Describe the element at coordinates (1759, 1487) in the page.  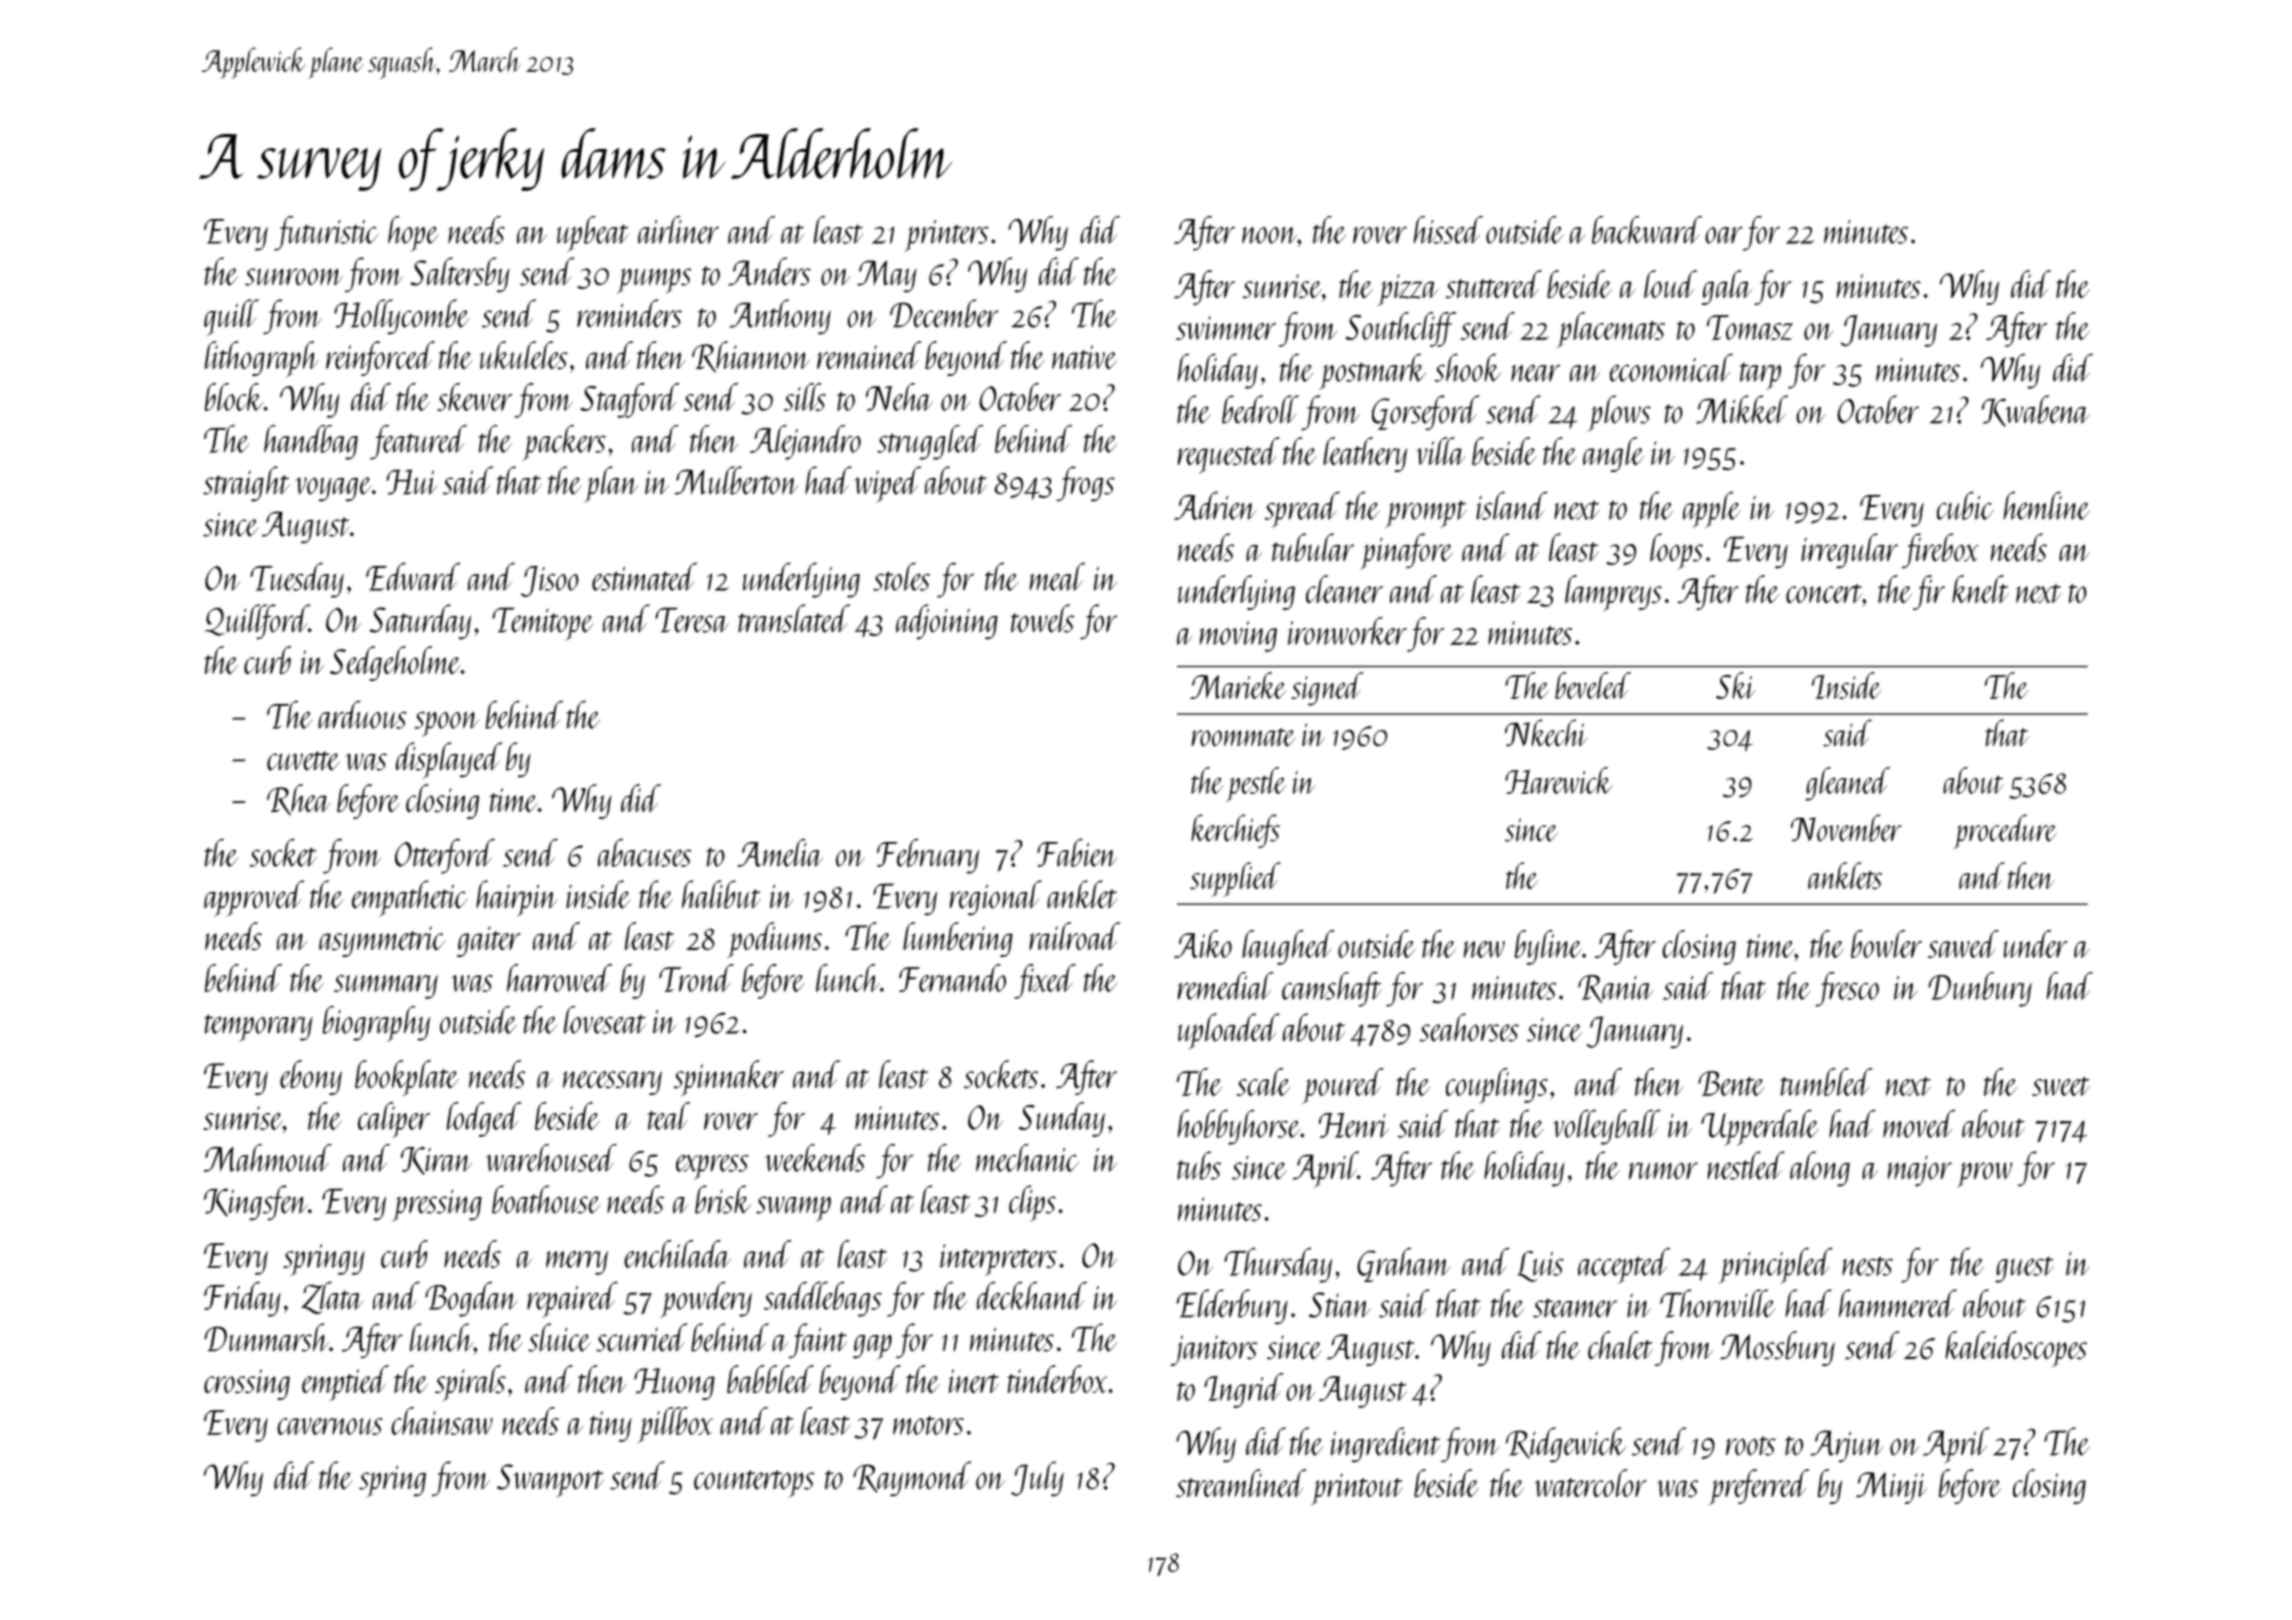
I see `preferred` at that location.
